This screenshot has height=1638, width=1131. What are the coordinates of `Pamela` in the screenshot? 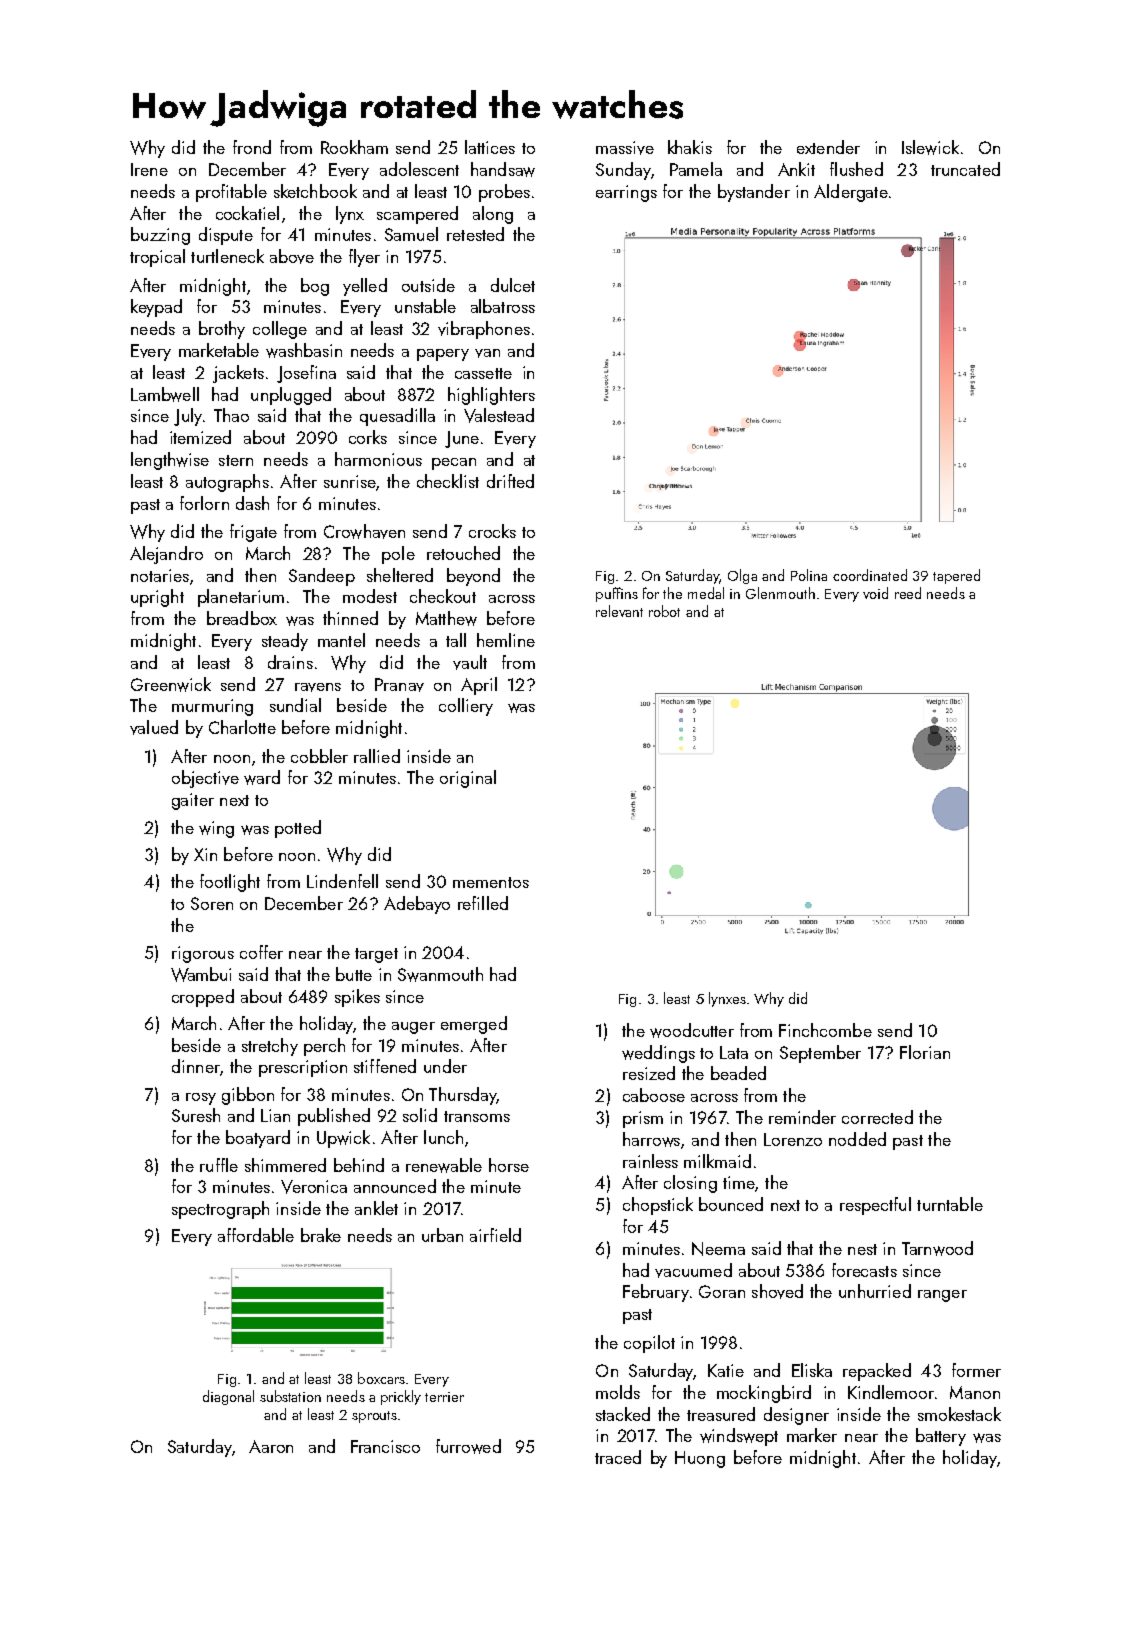 It's located at (696, 169).
